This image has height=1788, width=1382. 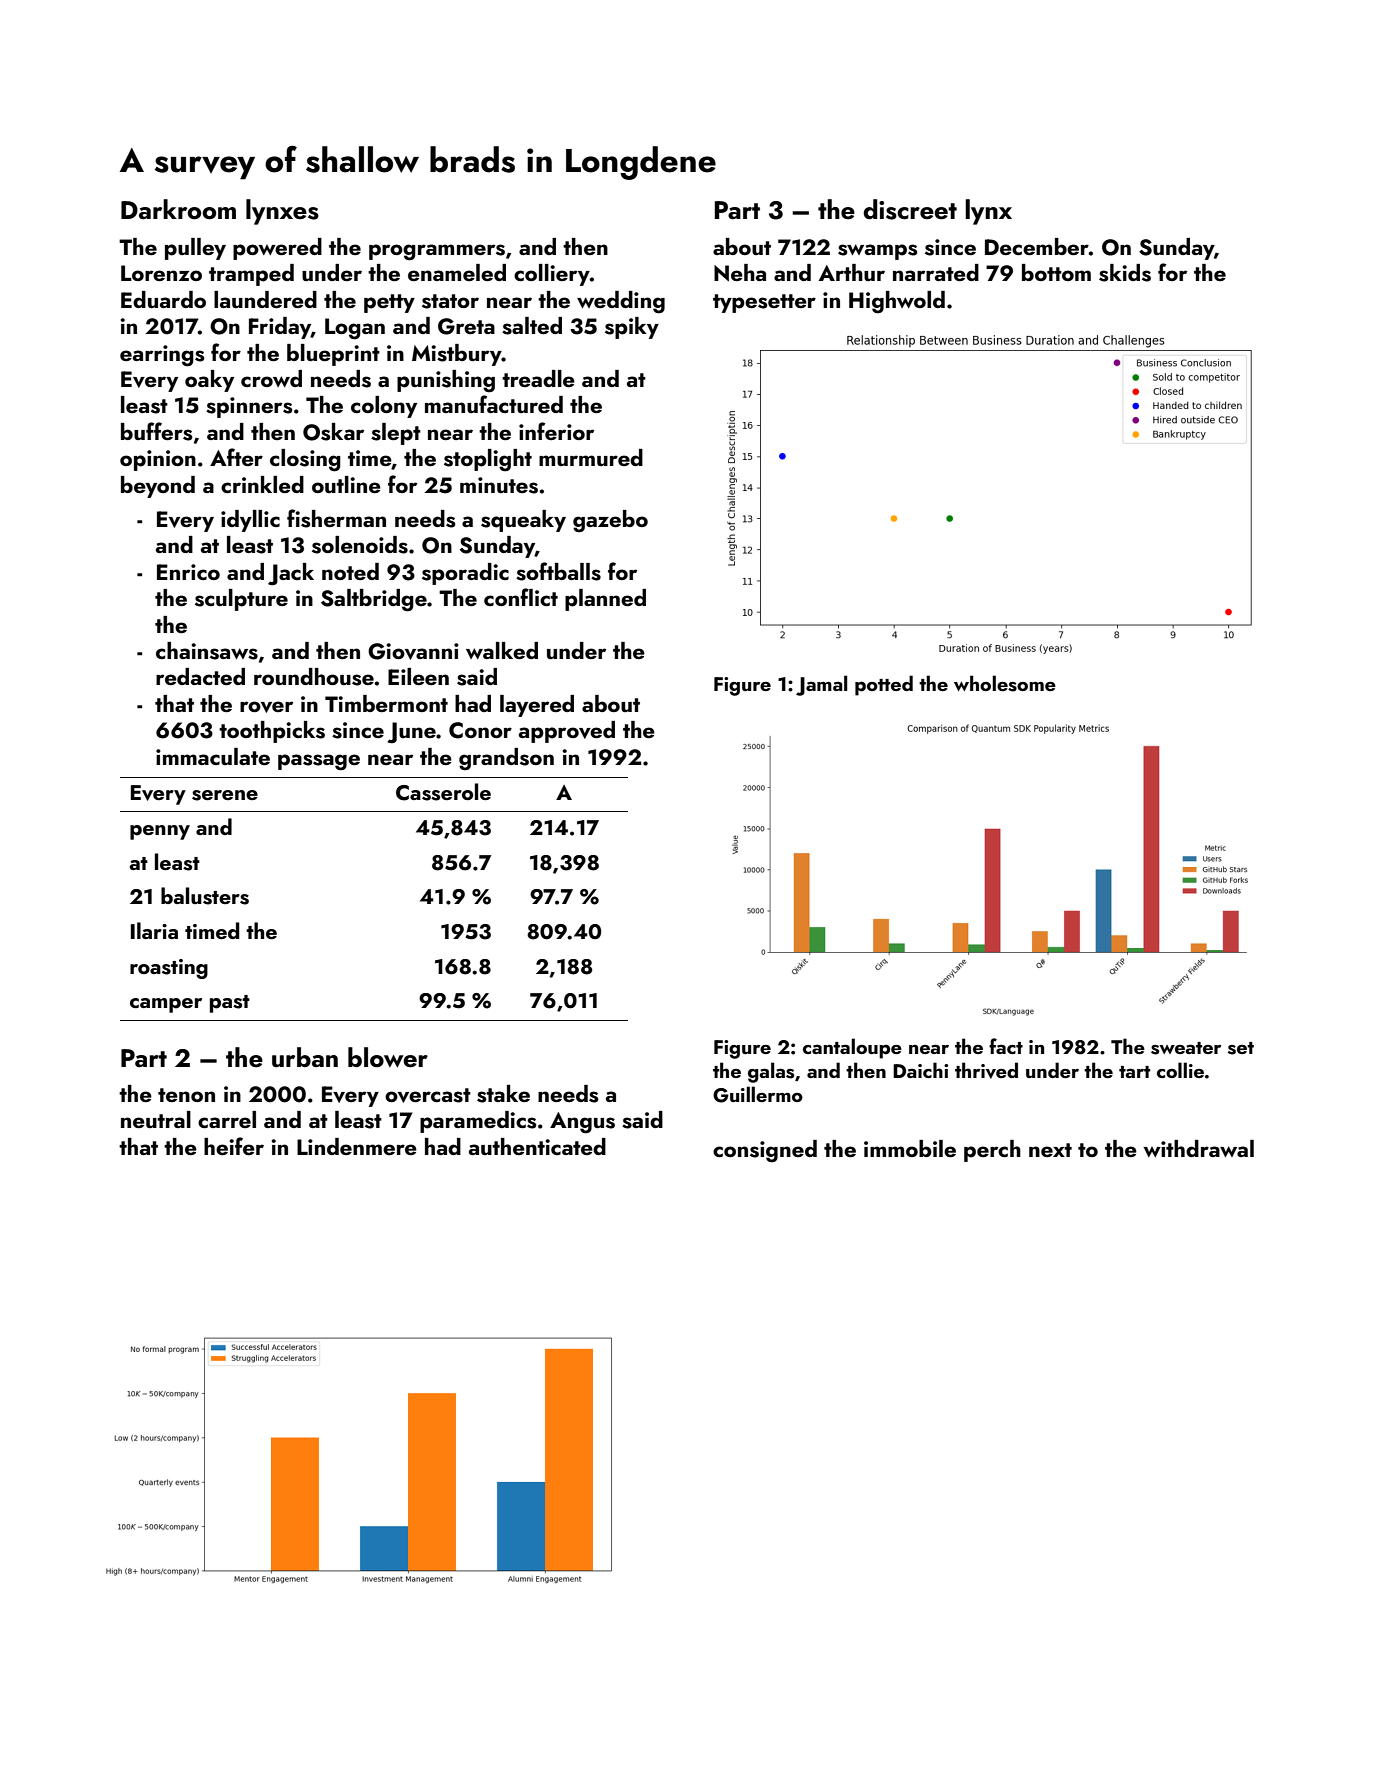 I want to click on wholesome, so click(x=1005, y=683).
